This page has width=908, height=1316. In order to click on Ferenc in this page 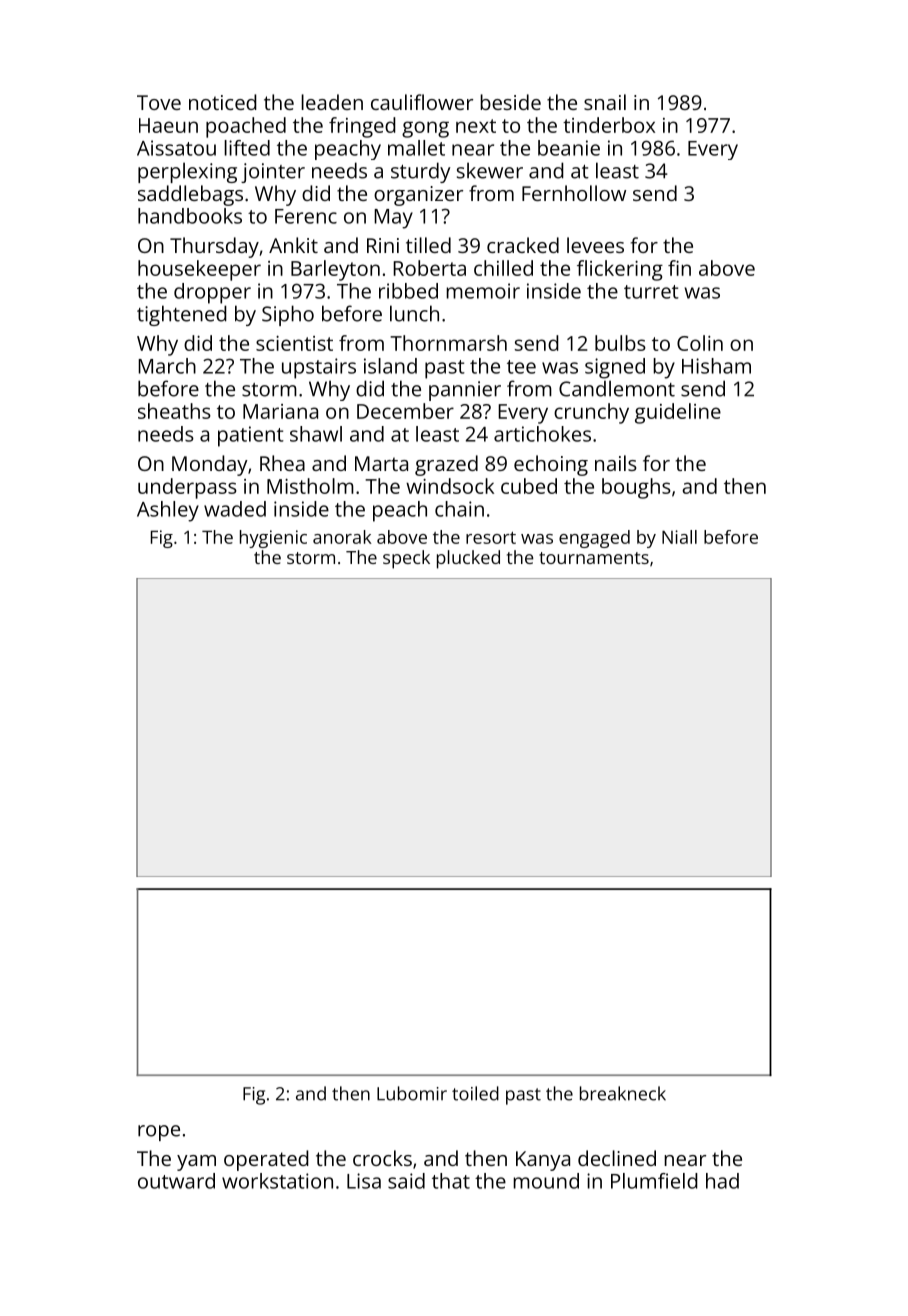, I will do `click(306, 216)`.
